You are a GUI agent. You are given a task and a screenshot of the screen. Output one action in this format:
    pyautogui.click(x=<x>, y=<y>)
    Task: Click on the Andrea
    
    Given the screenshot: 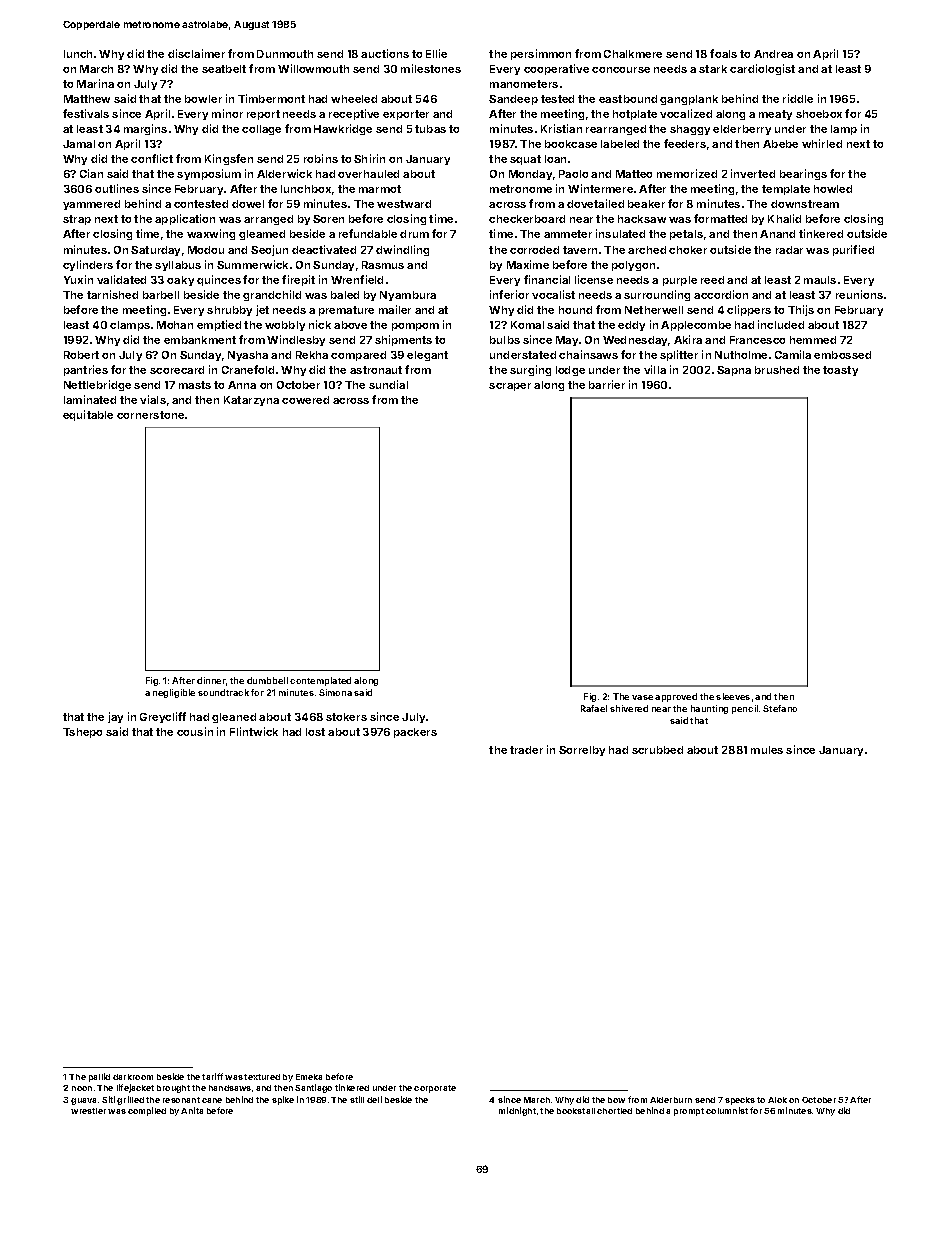 What is the action you would take?
    pyautogui.click(x=773, y=54)
